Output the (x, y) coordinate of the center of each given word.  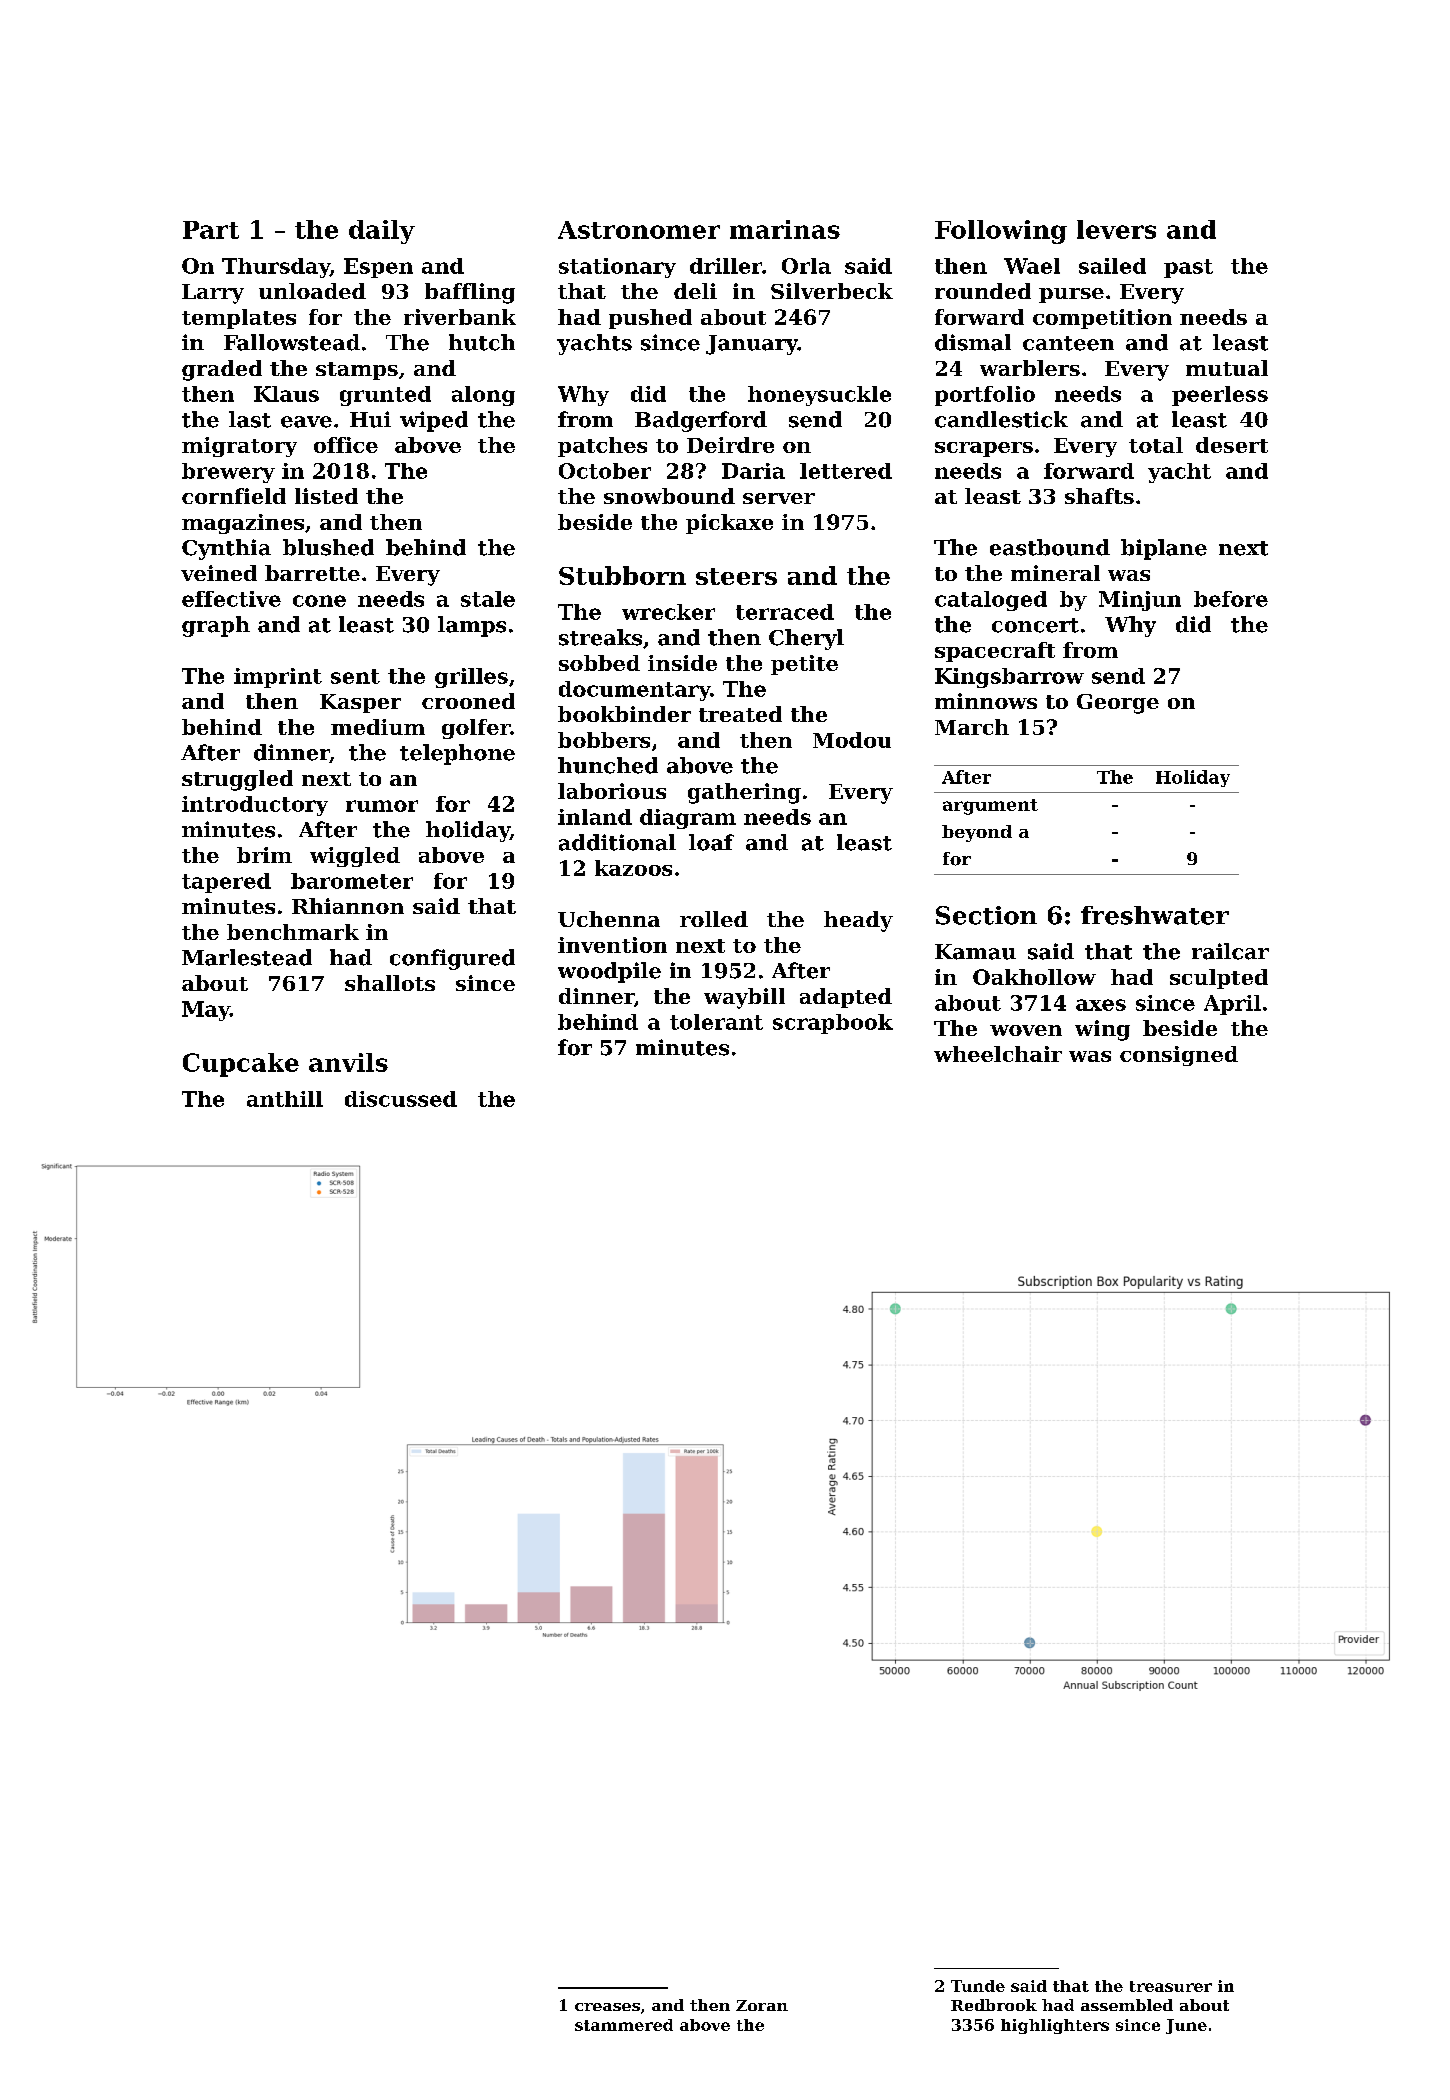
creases (607, 2007)
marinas (785, 229)
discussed (401, 1099)
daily (382, 232)
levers (1116, 229)
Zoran (762, 2005)
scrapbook (833, 1024)
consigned (1179, 1056)
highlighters (1055, 2026)
